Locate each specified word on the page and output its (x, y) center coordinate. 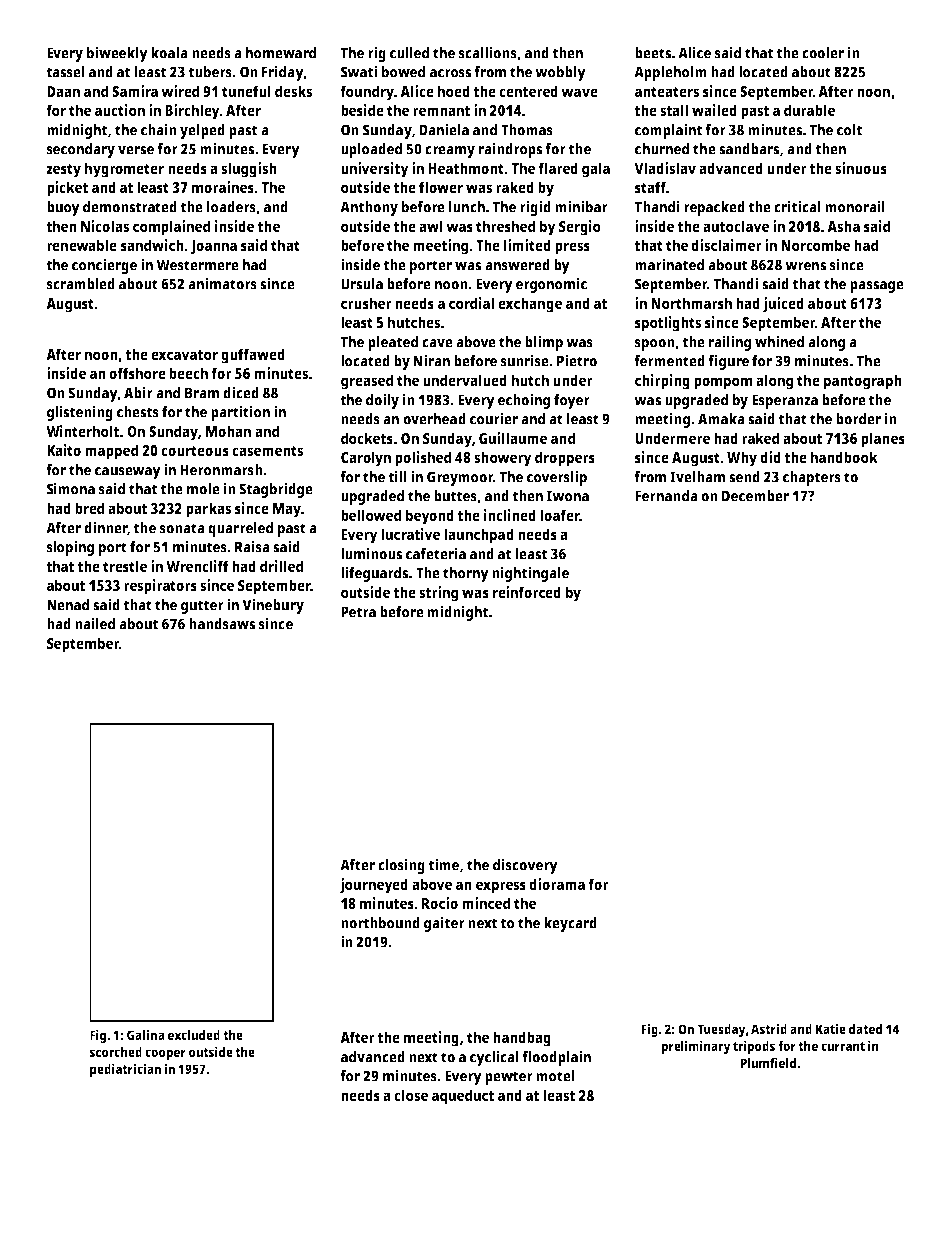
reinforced (527, 592)
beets (653, 53)
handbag (522, 1039)
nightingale (530, 574)
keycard (570, 924)
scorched (116, 1052)
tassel (65, 72)
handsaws (222, 624)
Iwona (568, 496)
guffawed (253, 356)
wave (579, 92)
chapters (812, 478)
